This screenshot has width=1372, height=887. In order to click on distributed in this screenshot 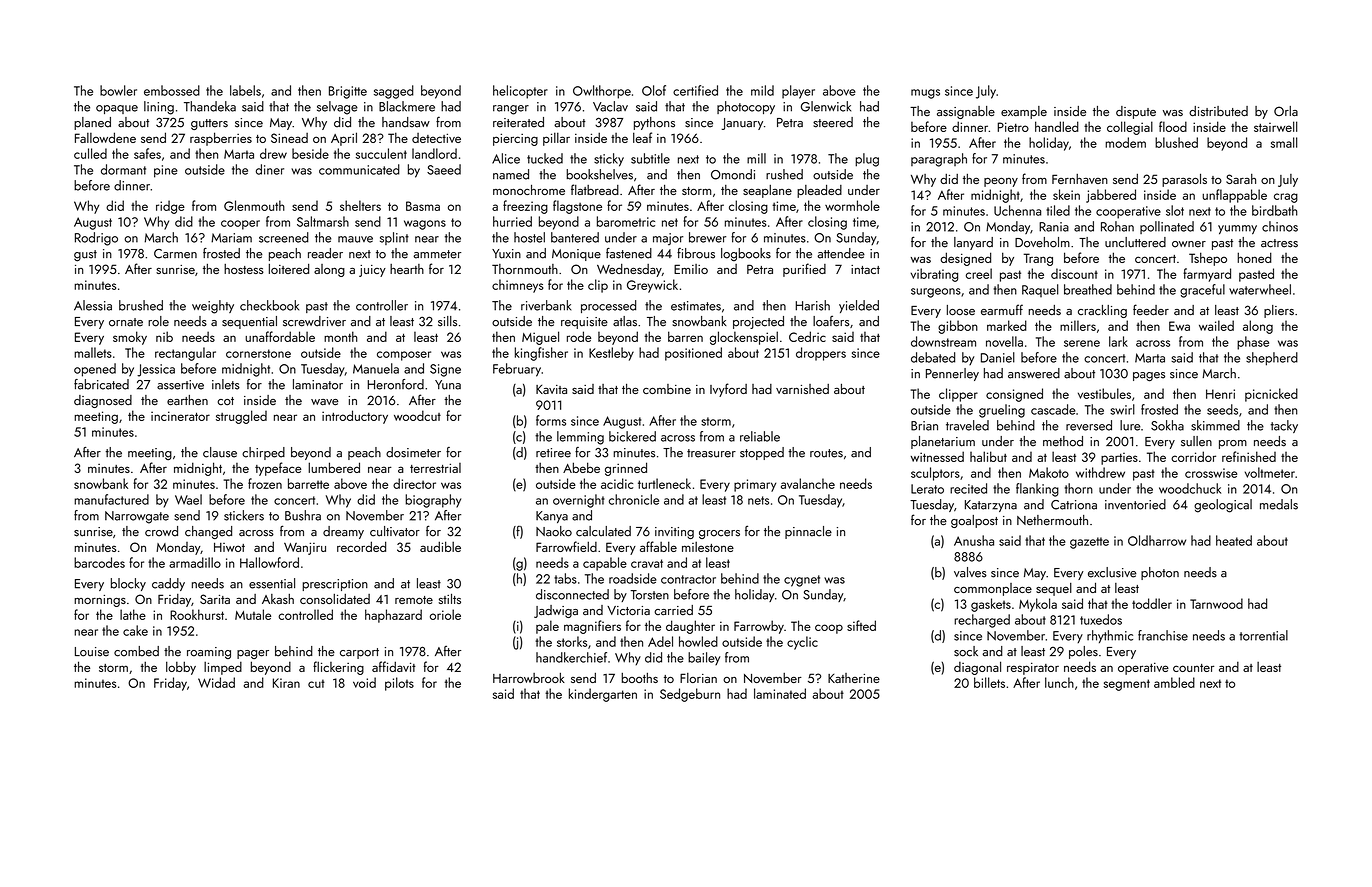, I will do `click(1218, 111)`.
